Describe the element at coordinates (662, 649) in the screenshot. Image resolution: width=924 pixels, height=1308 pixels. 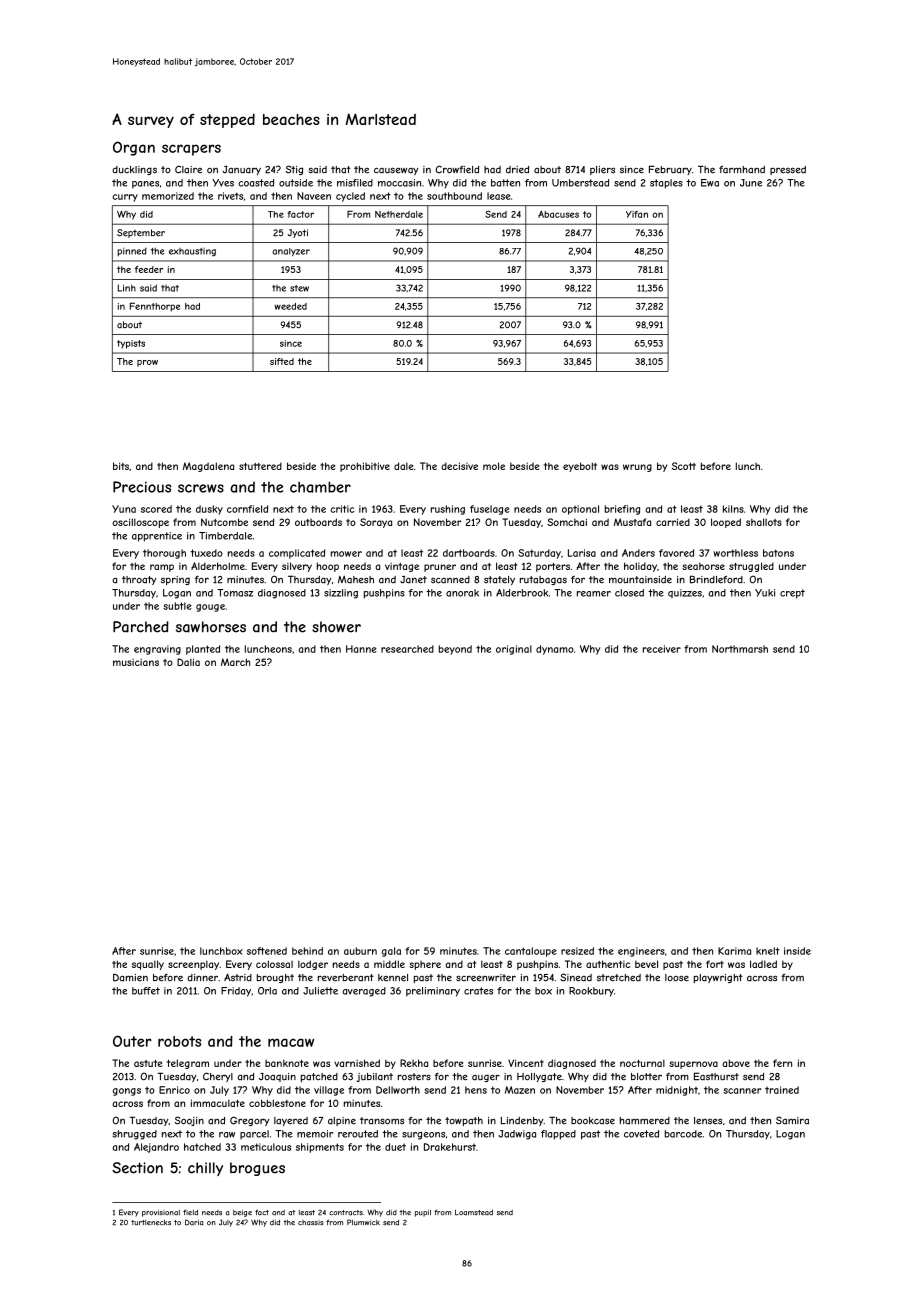
I see `receiver` at that location.
